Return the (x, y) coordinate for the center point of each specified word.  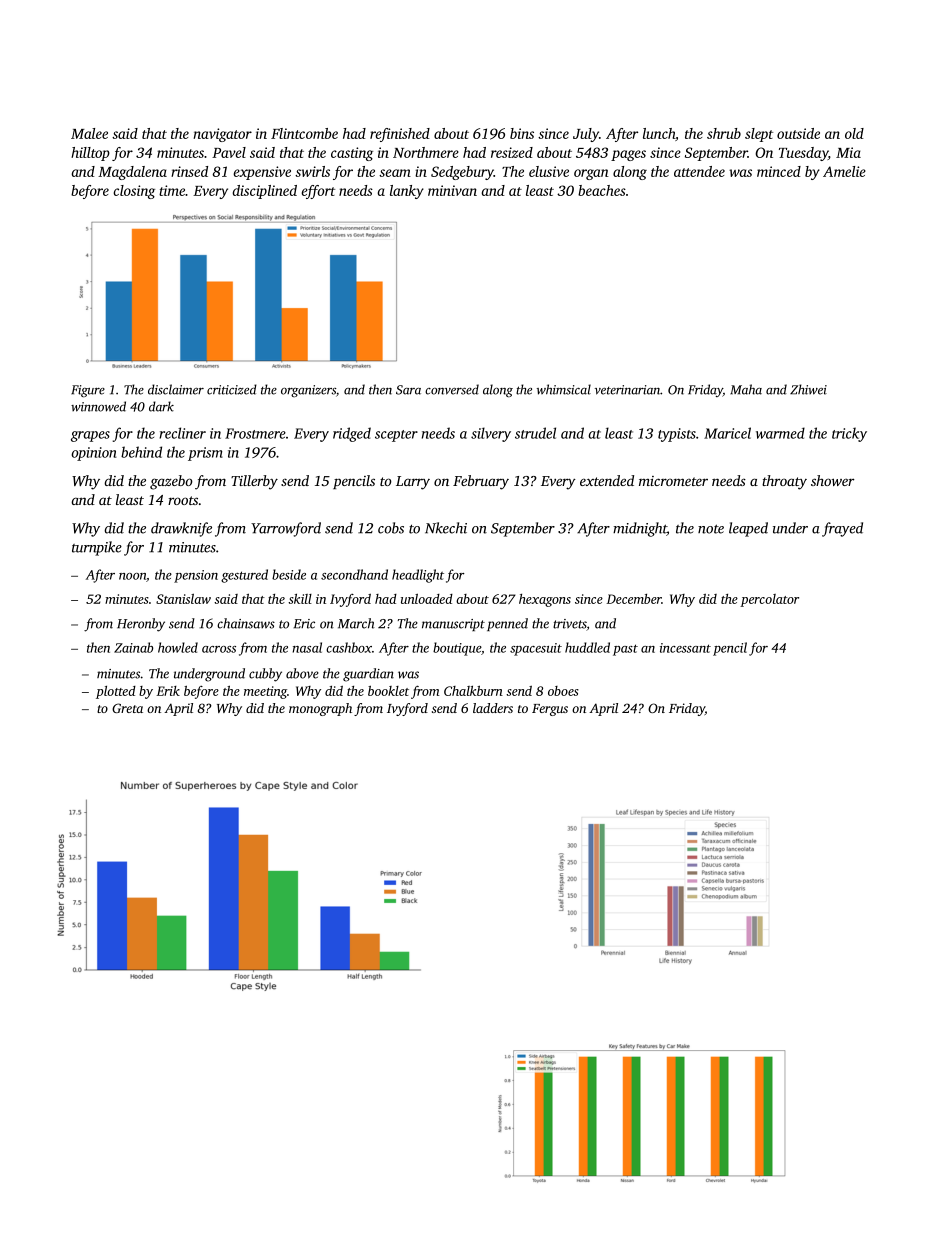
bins (522, 133)
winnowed (98, 406)
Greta (127, 708)
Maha (746, 389)
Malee (89, 133)
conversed (452, 389)
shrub (724, 133)
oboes (563, 691)
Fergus (550, 710)
